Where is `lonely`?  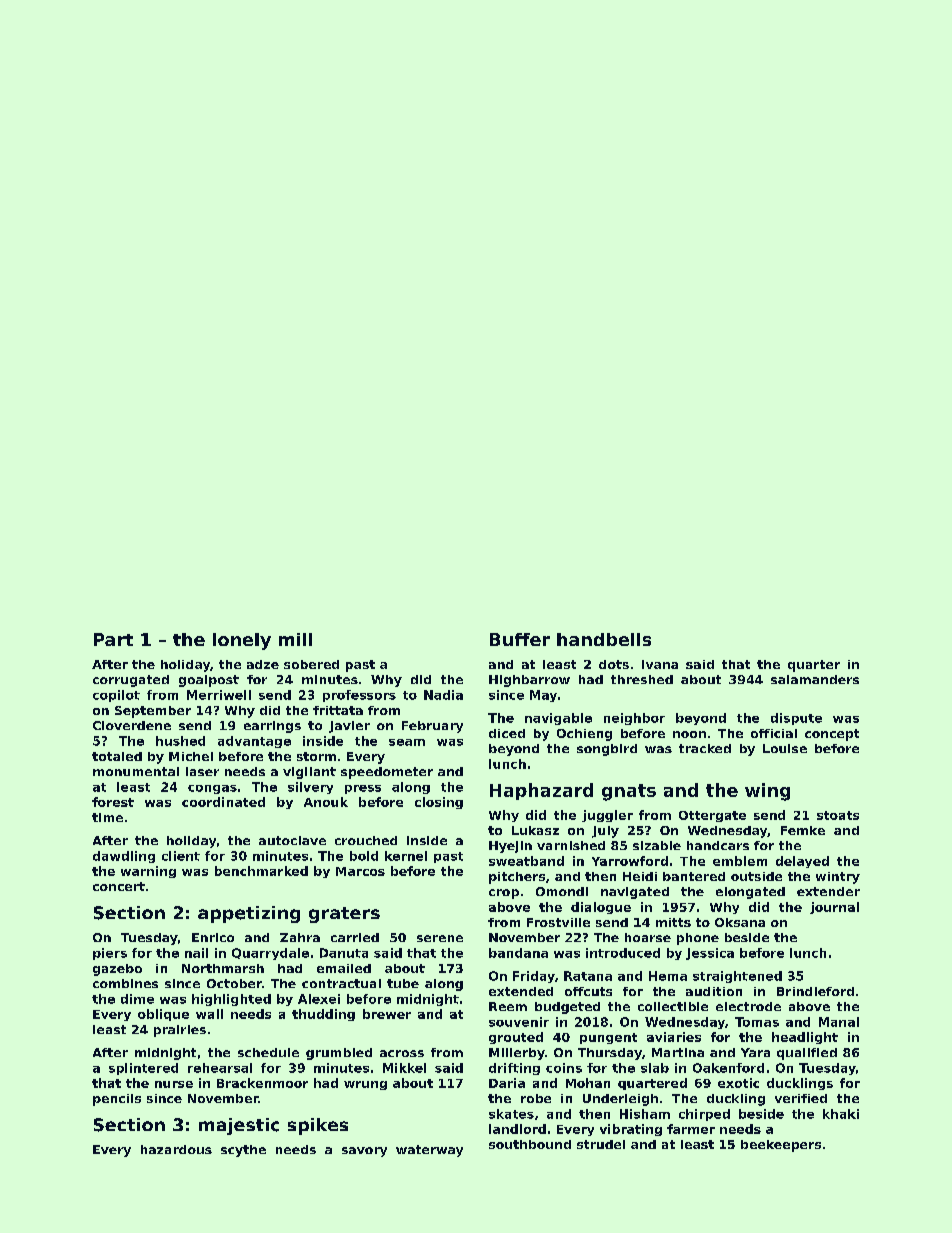
lonely is located at coordinates (242, 641).
